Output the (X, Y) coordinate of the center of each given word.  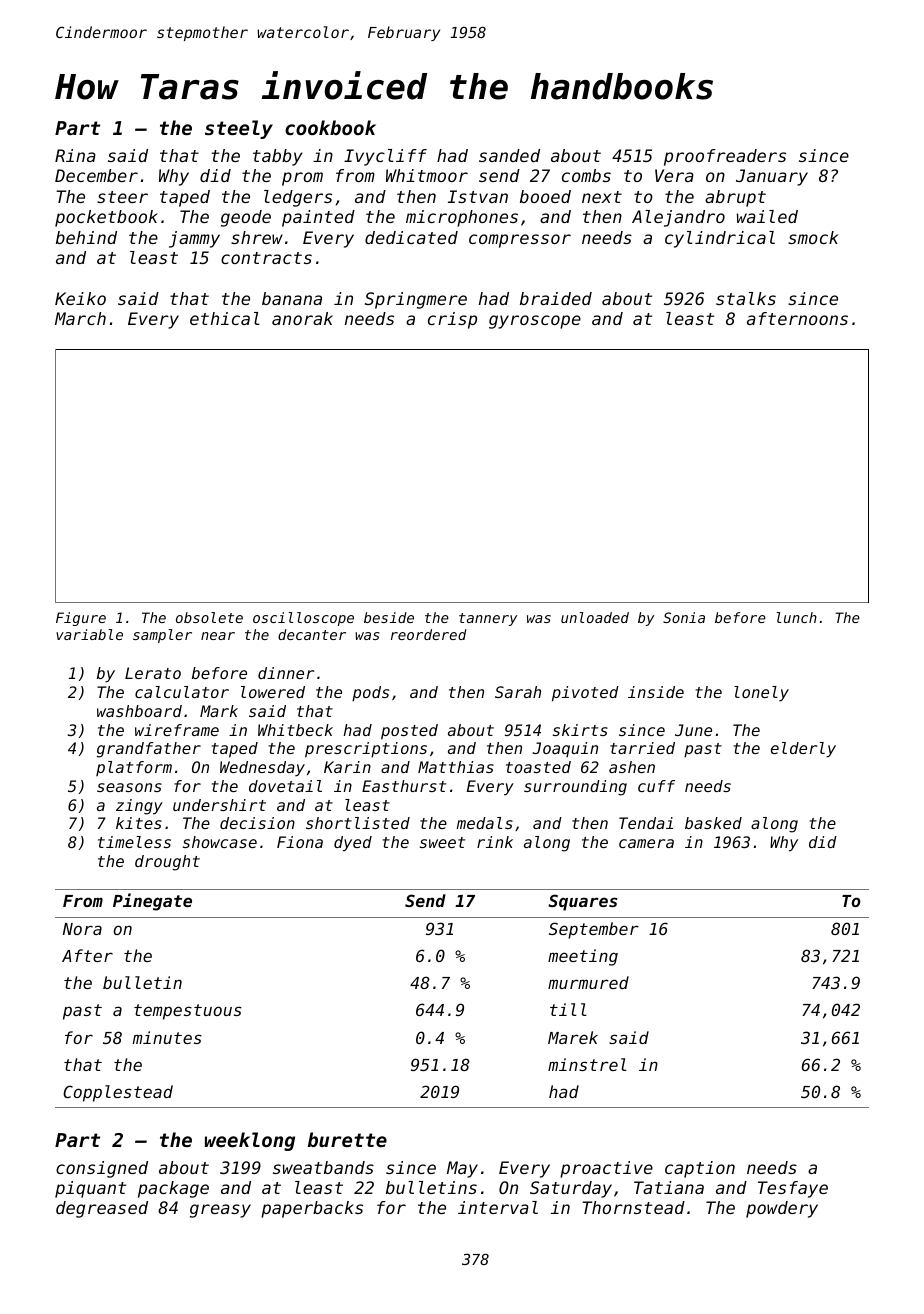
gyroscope (535, 322)
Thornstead (633, 1207)
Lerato (153, 673)
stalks (746, 298)
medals (484, 823)
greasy (220, 1211)
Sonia (684, 617)
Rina (75, 155)
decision (257, 823)
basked (713, 823)
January (772, 177)
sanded (509, 155)
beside (389, 617)
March (80, 318)
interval (498, 1207)
